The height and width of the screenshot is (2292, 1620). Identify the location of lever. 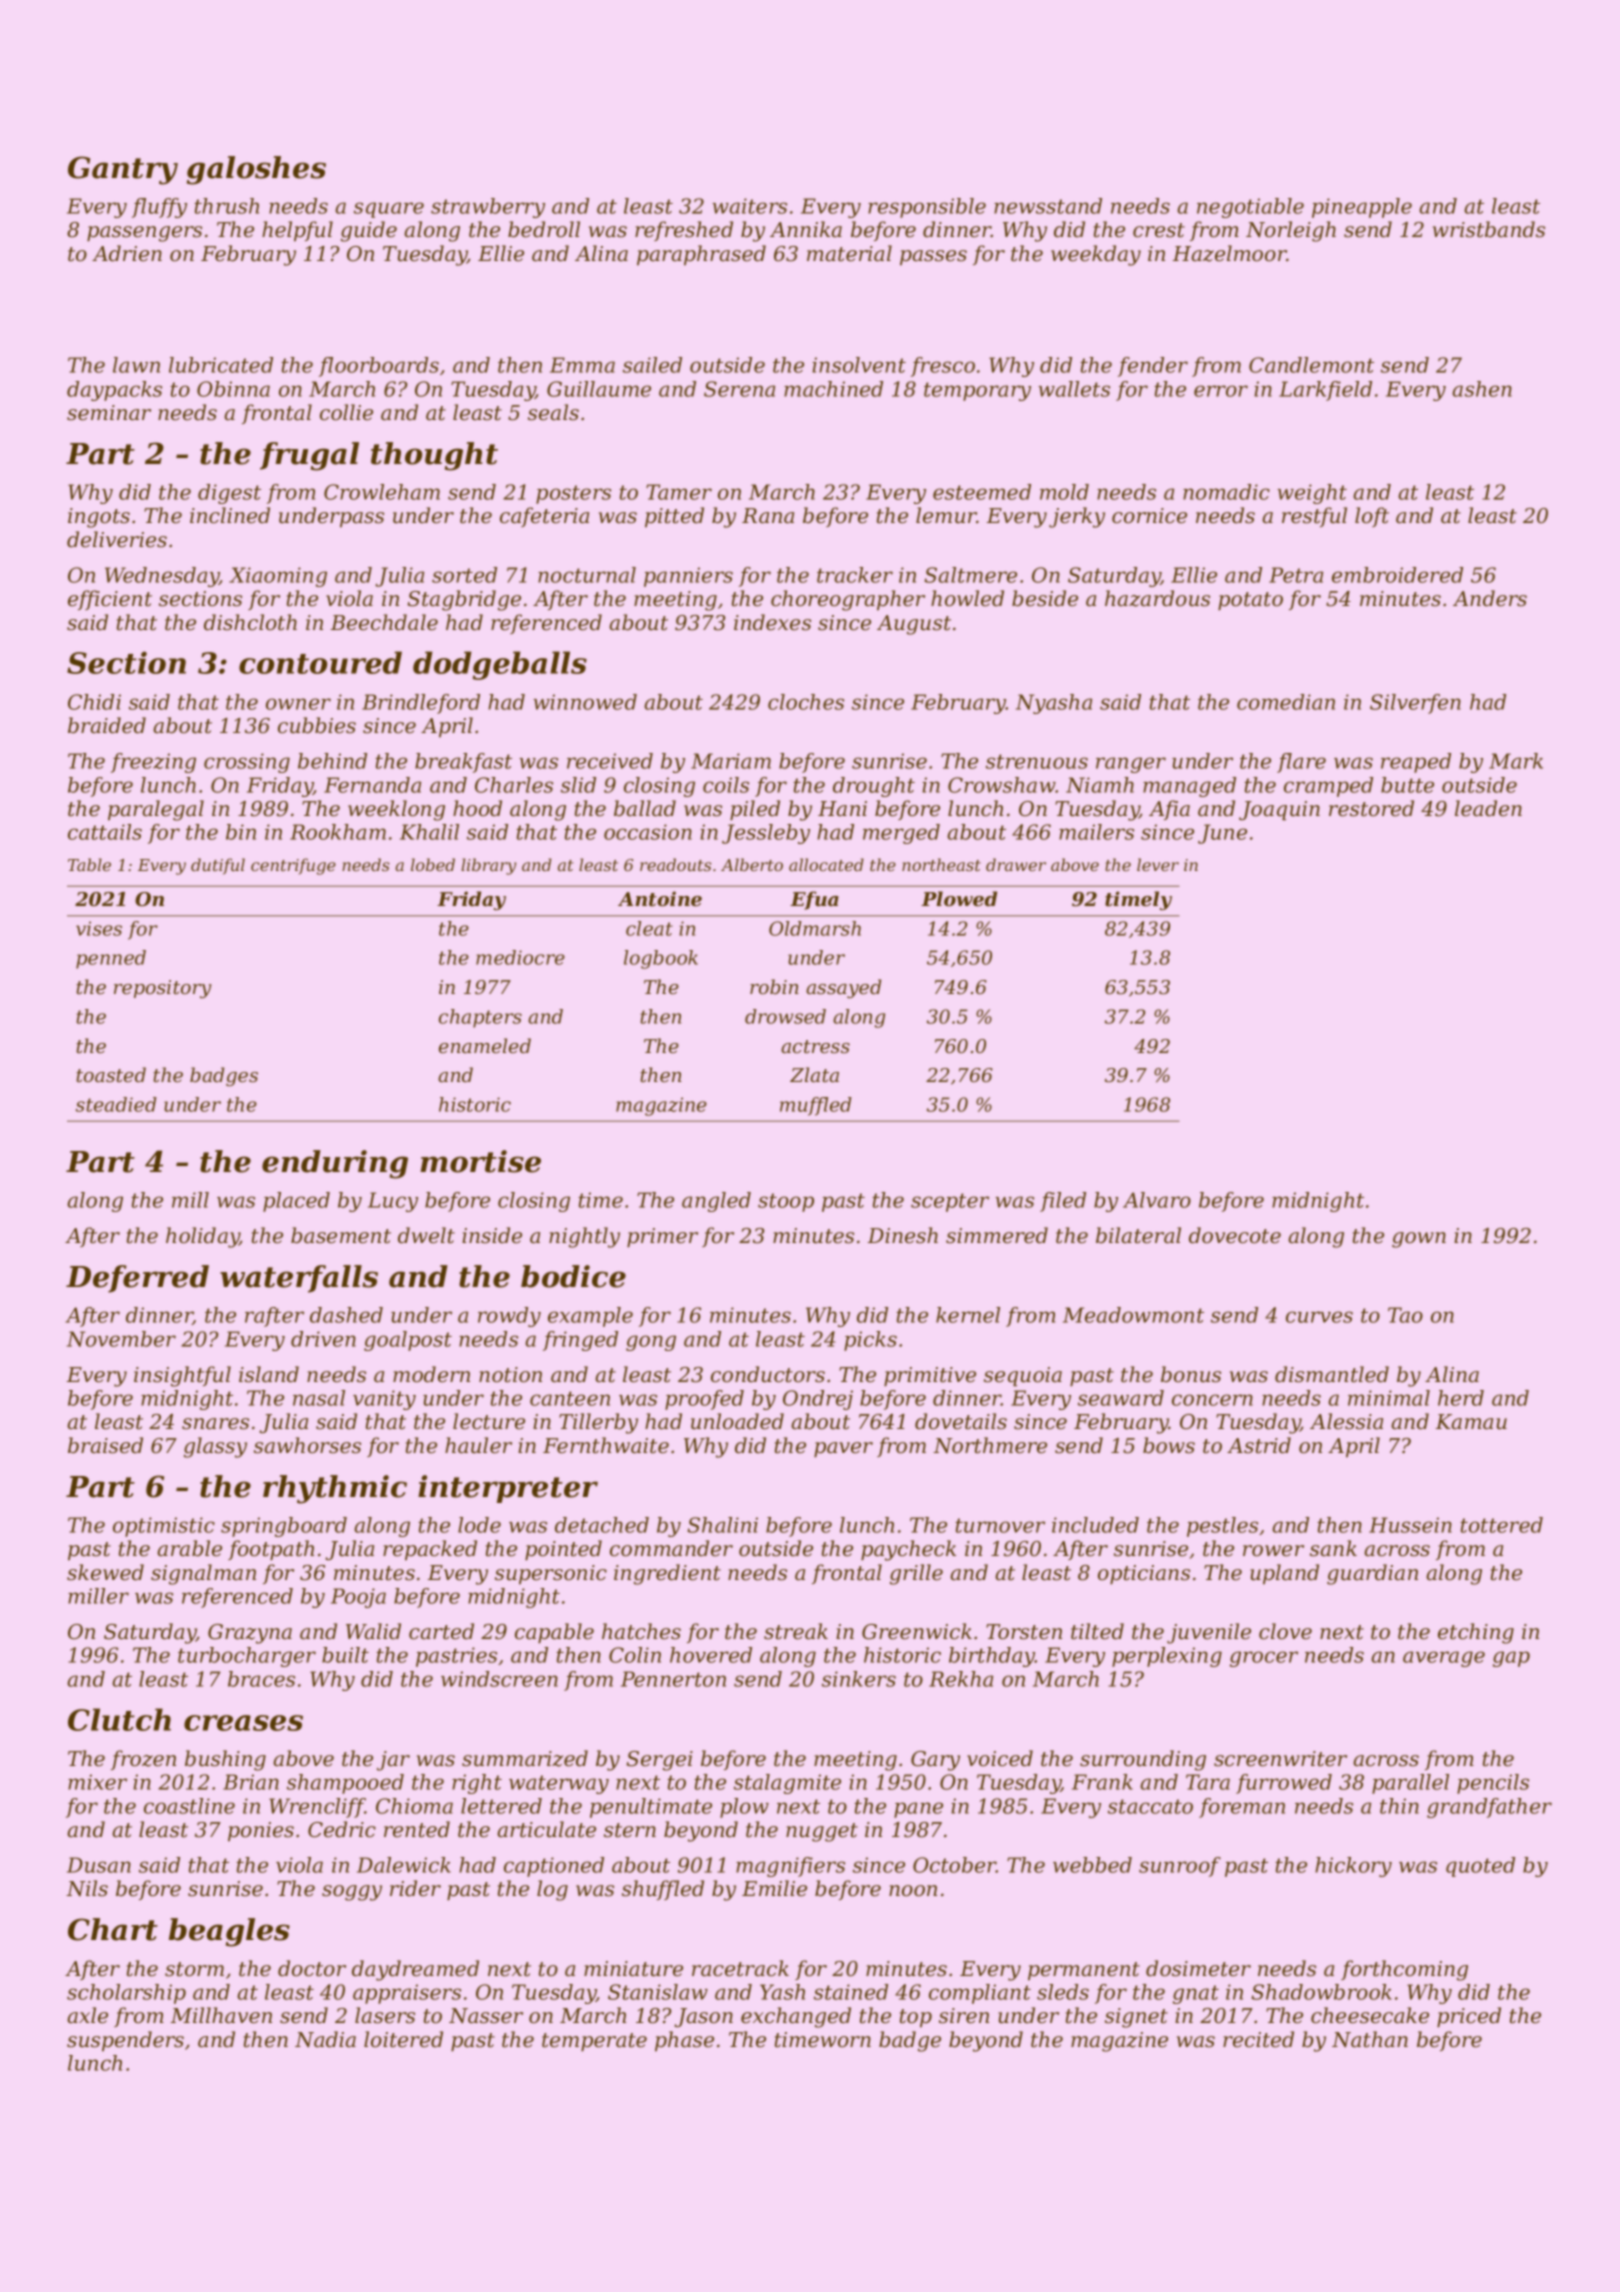
(1158, 864).
